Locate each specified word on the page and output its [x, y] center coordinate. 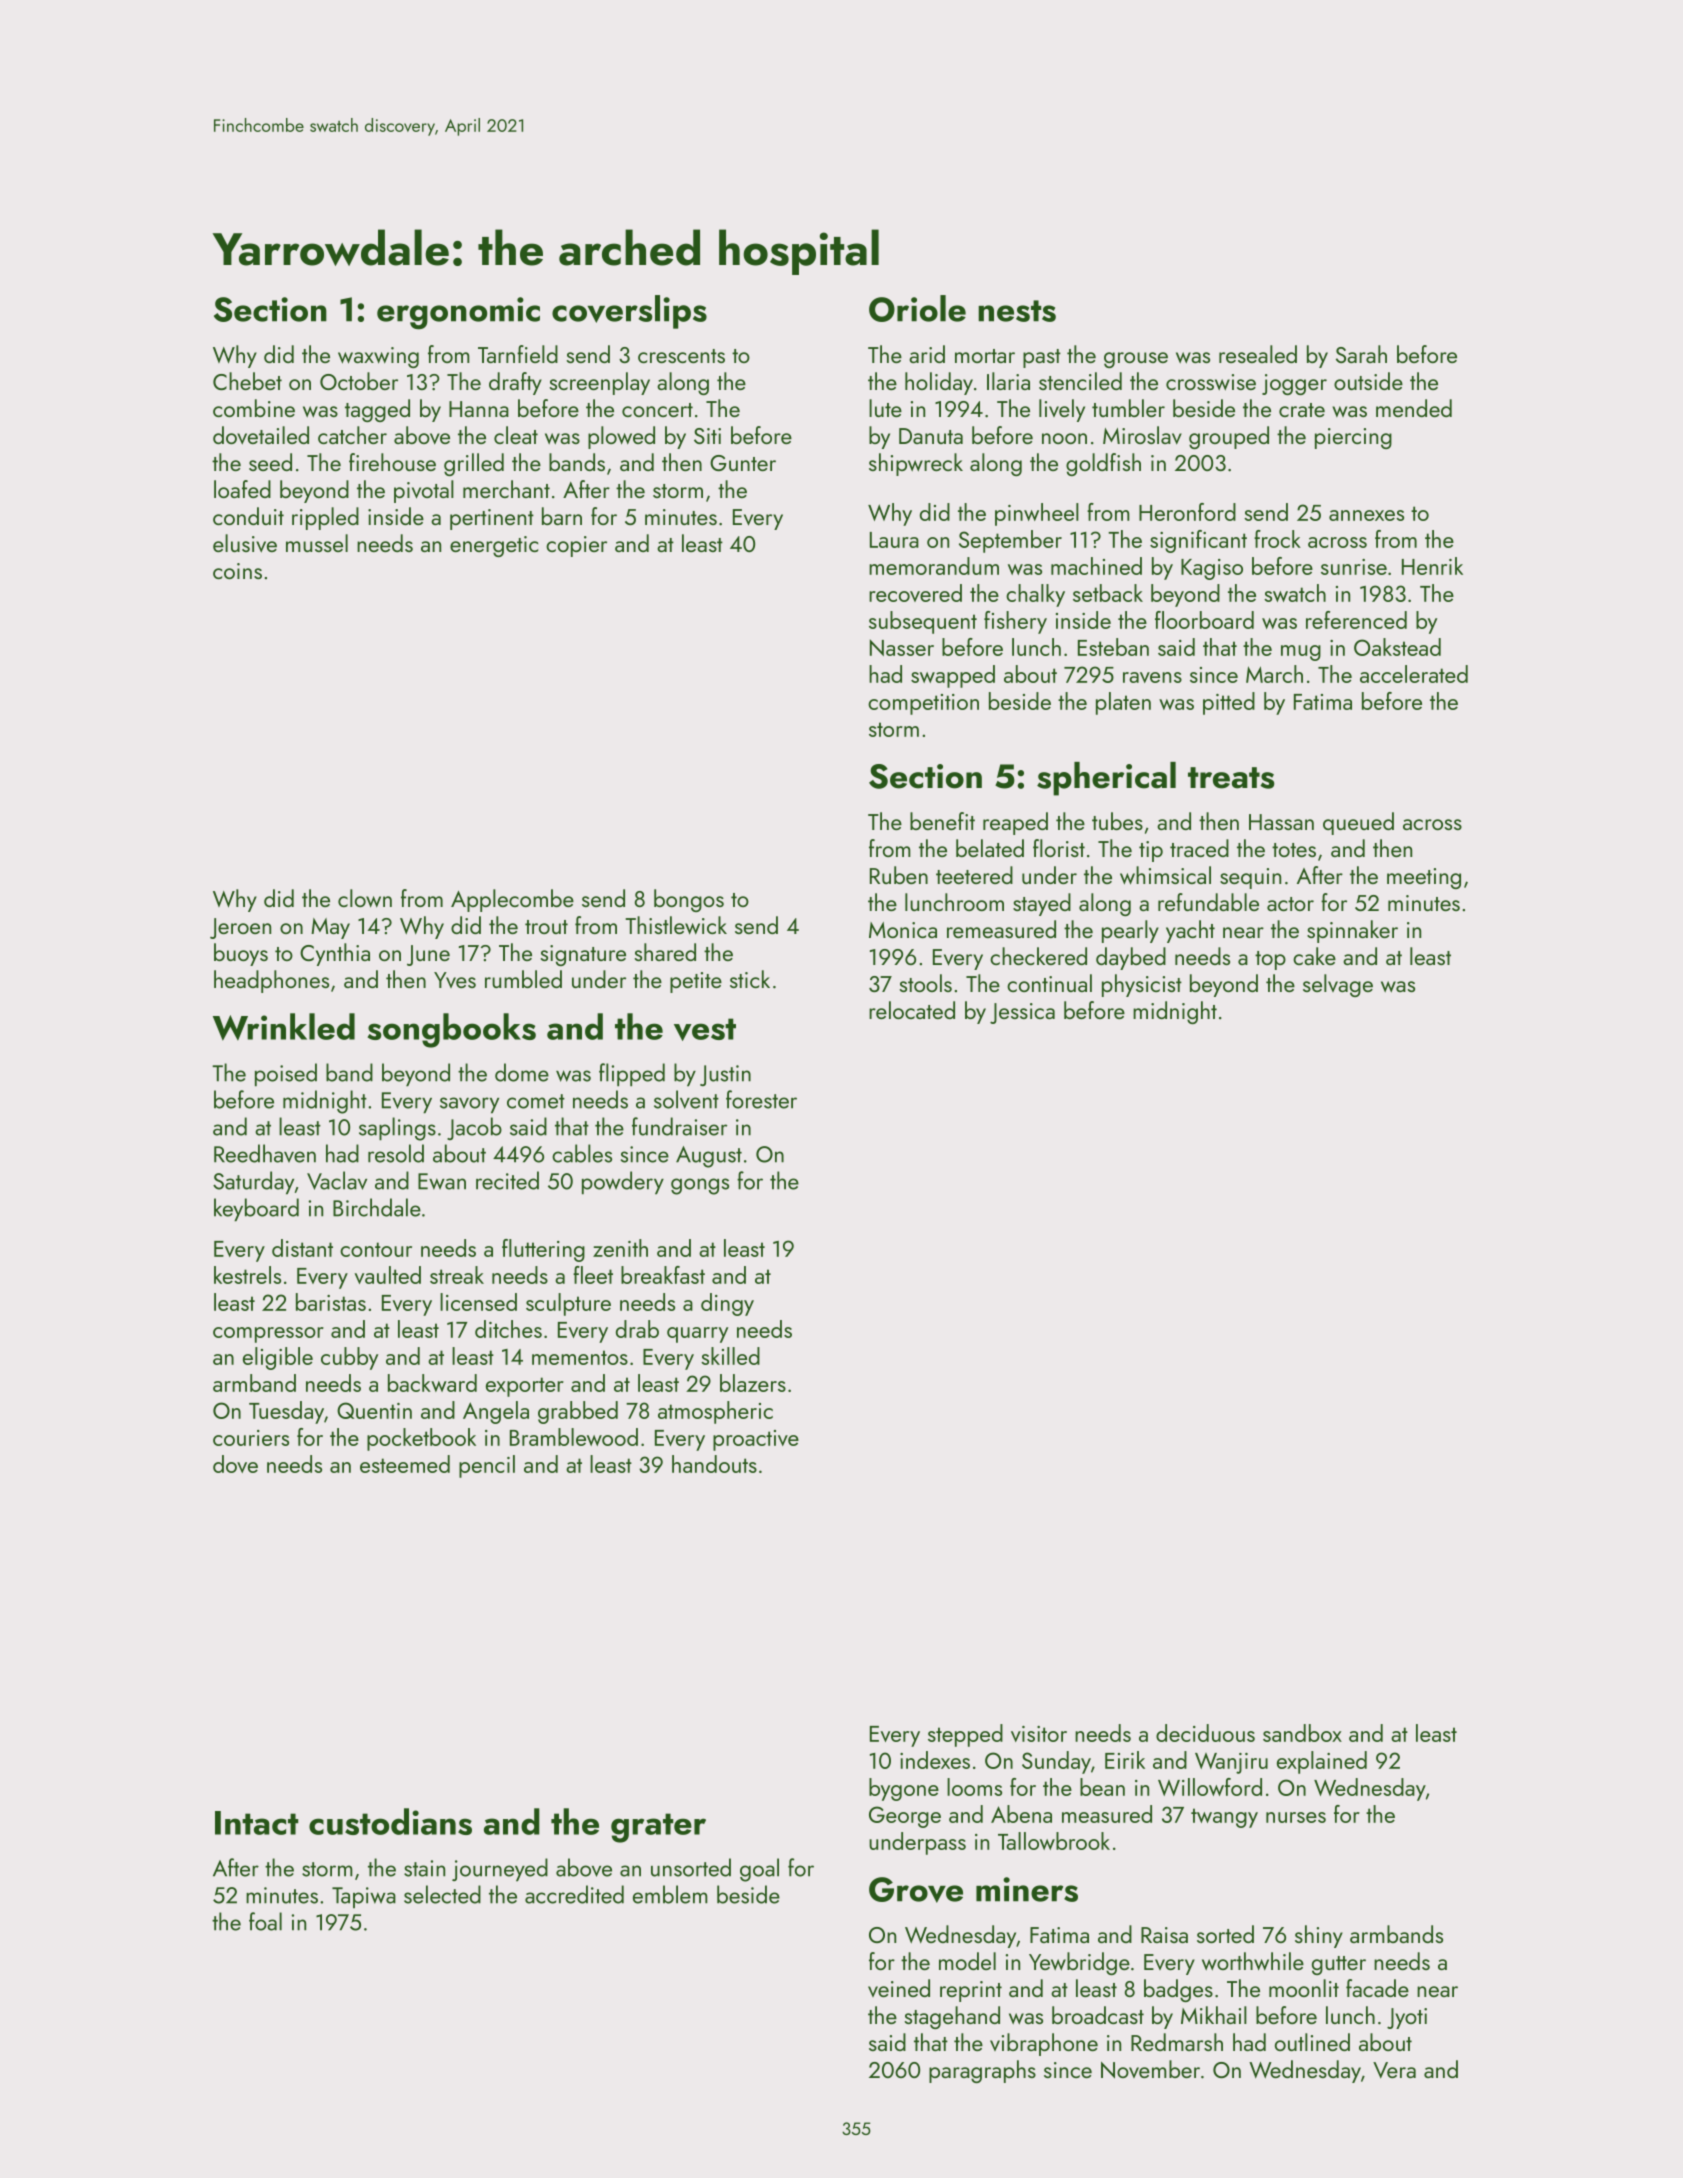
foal [265, 1921]
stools [926, 983]
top [1270, 960]
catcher [352, 435]
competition [923, 704]
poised [286, 1074]
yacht [1190, 931]
